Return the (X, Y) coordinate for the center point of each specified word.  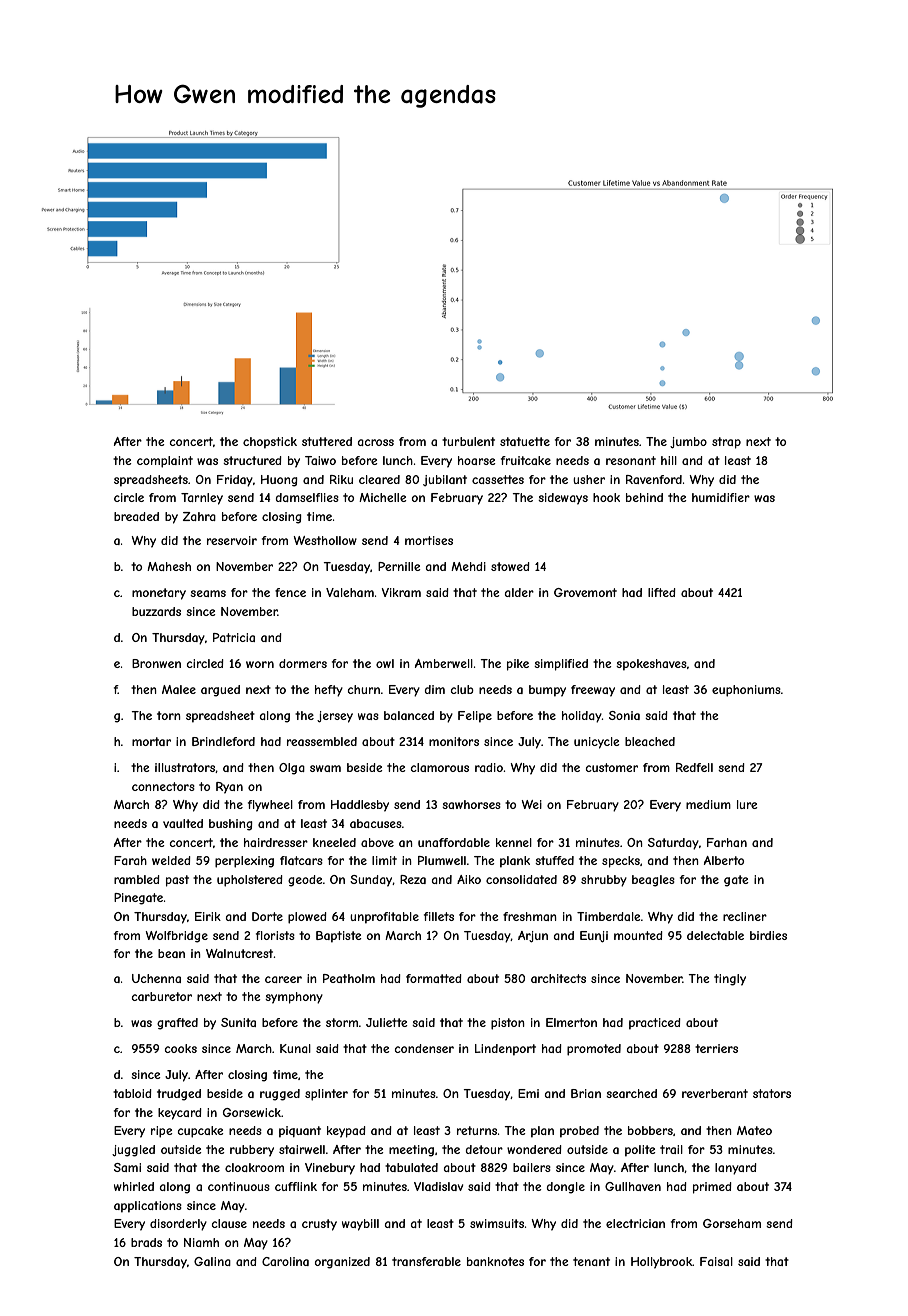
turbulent (468, 441)
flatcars (301, 860)
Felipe (475, 716)
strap (726, 443)
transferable (426, 1261)
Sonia (624, 715)
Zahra (199, 516)
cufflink (296, 1186)
